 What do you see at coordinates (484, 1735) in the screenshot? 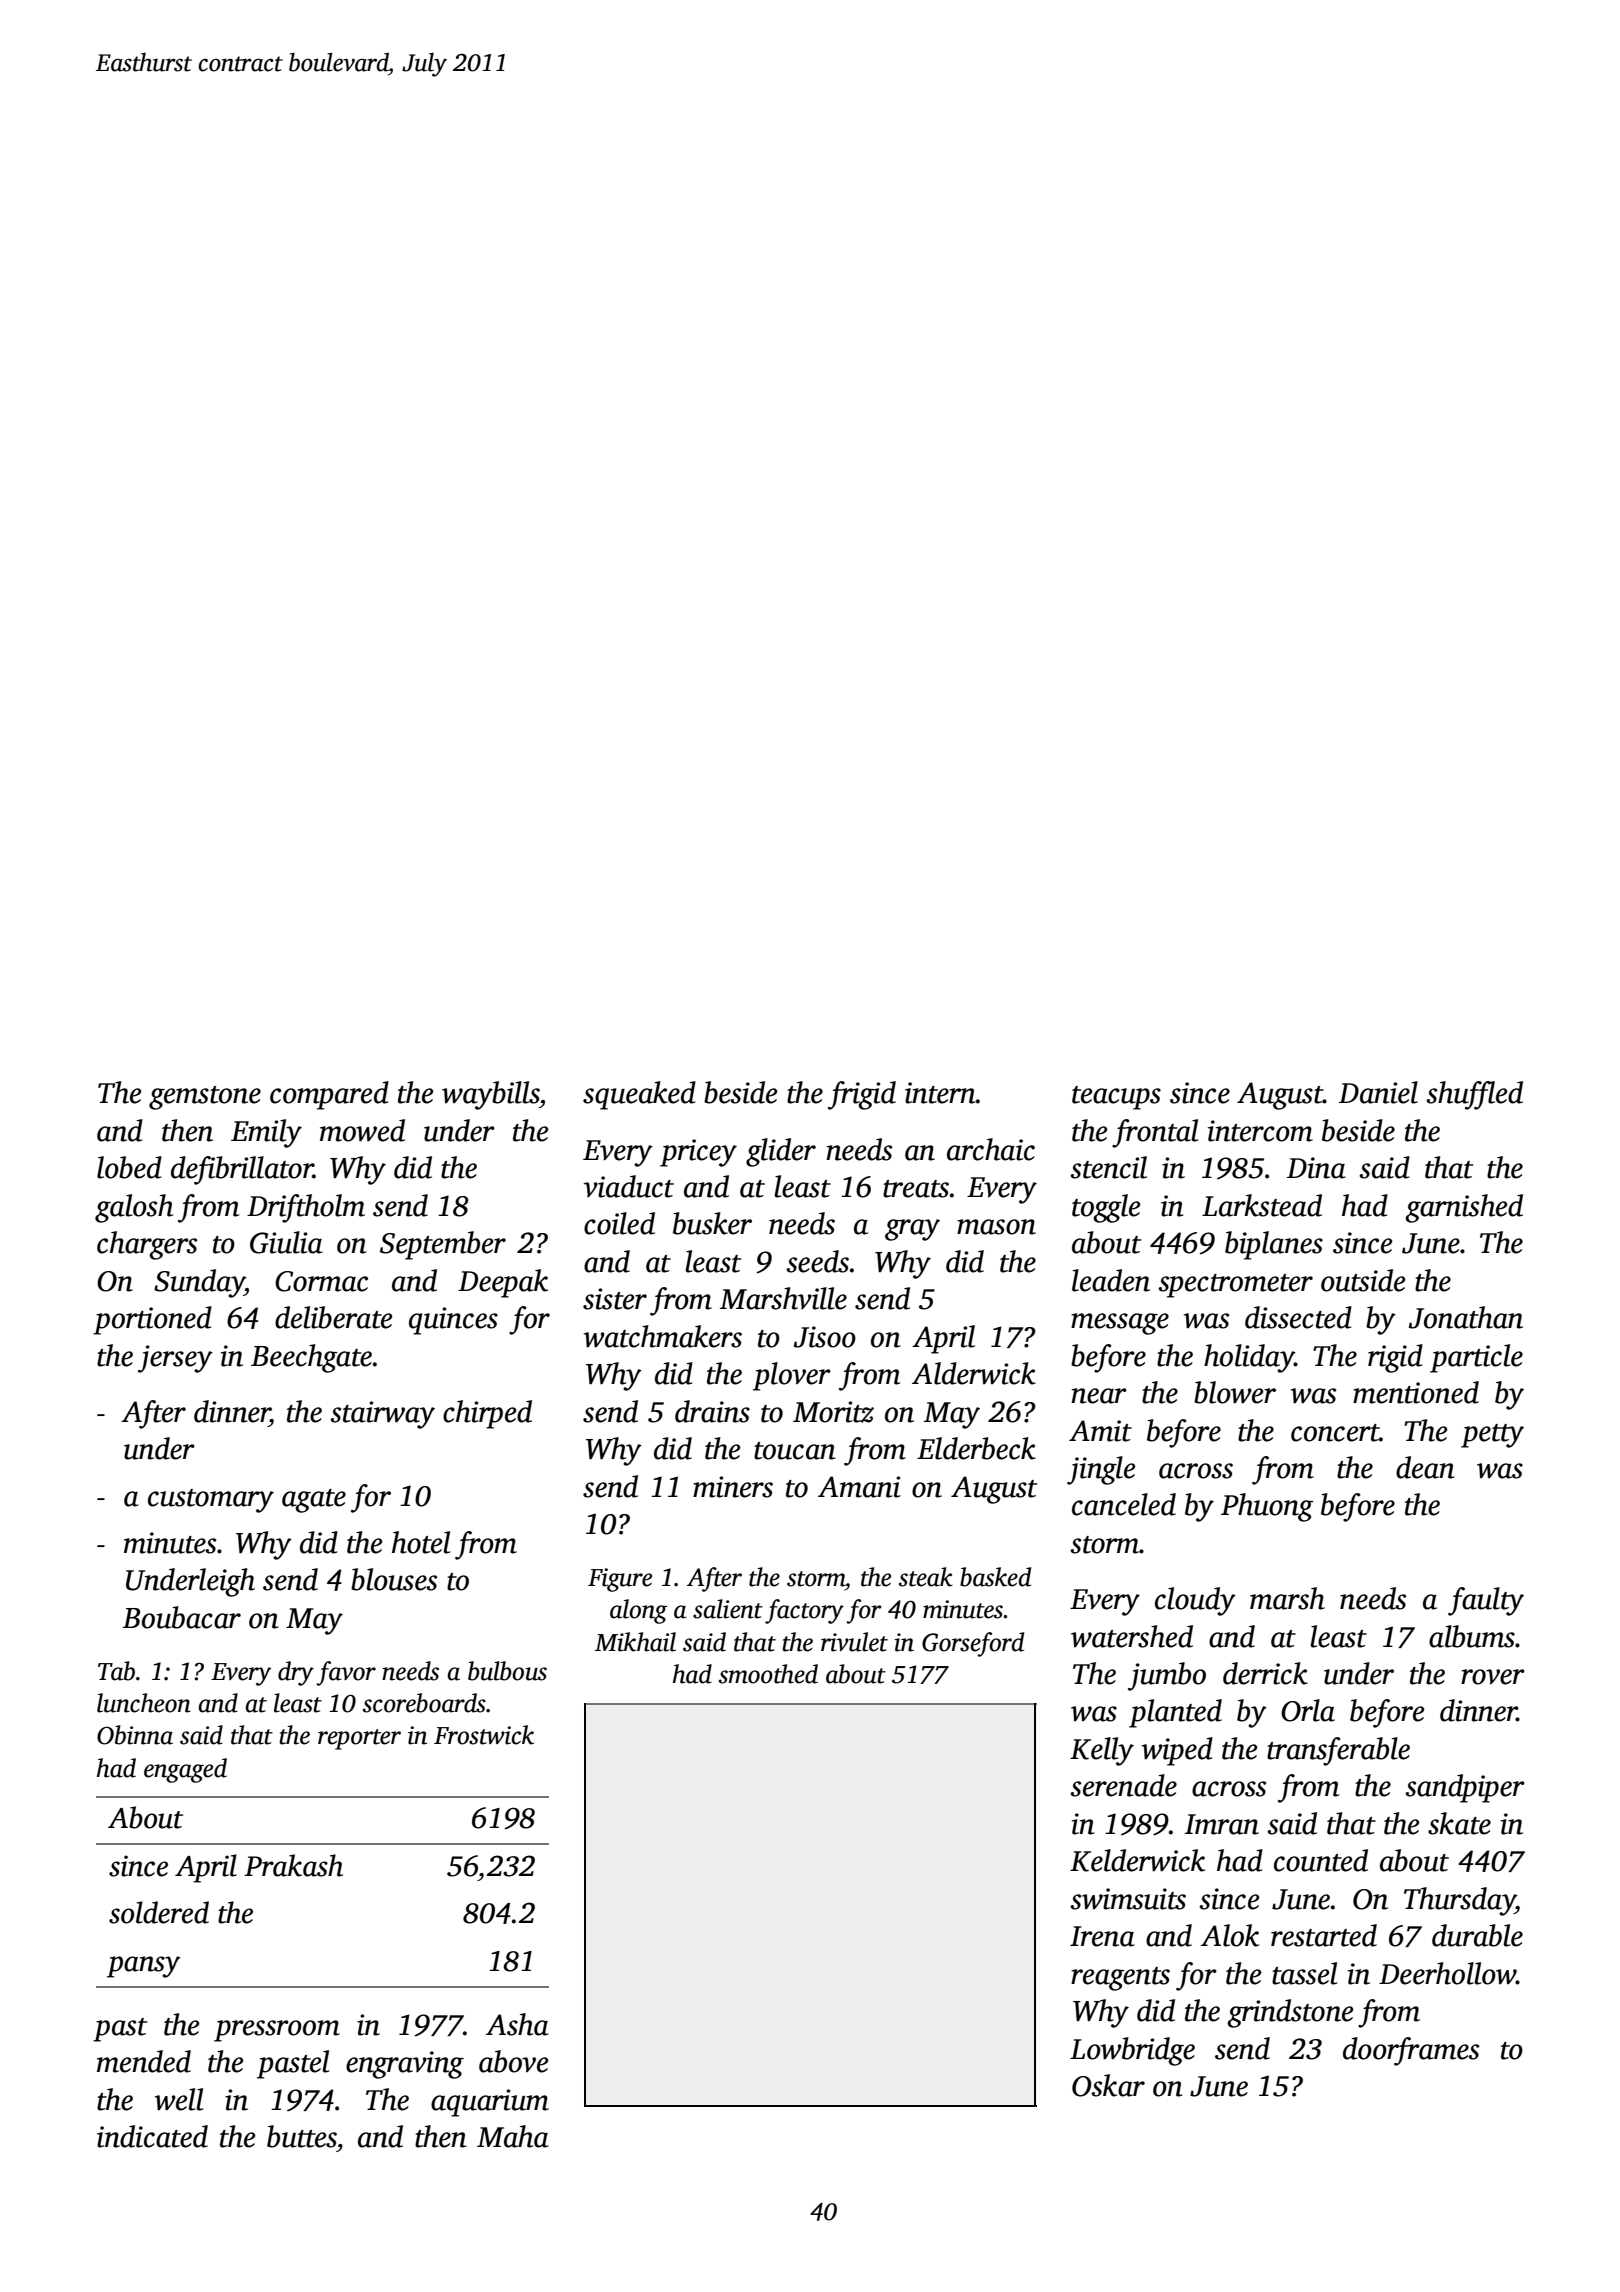
I see `Frostwick` at bounding box center [484, 1735].
